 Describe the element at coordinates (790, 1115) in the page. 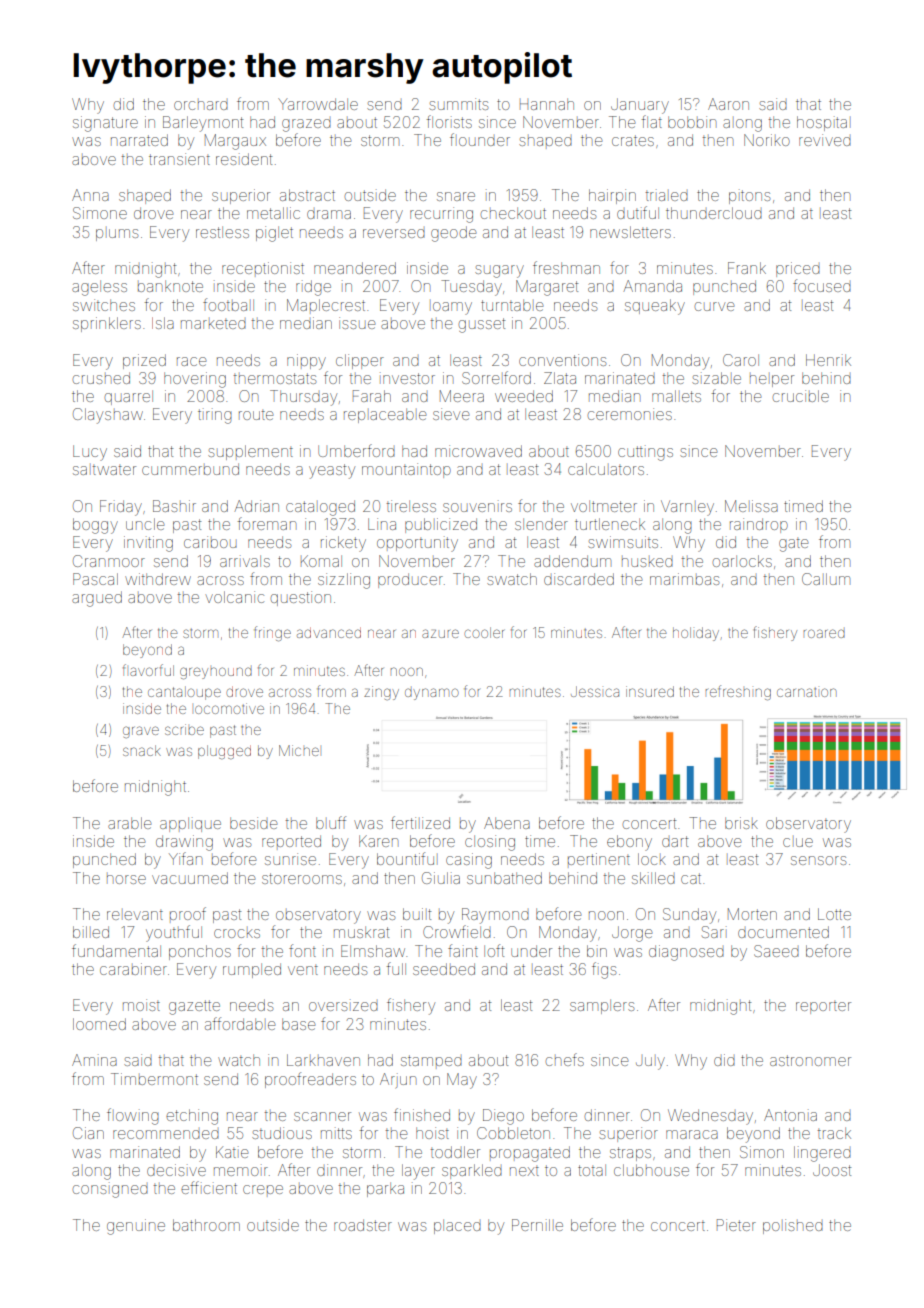

I see `Antonia` at that location.
